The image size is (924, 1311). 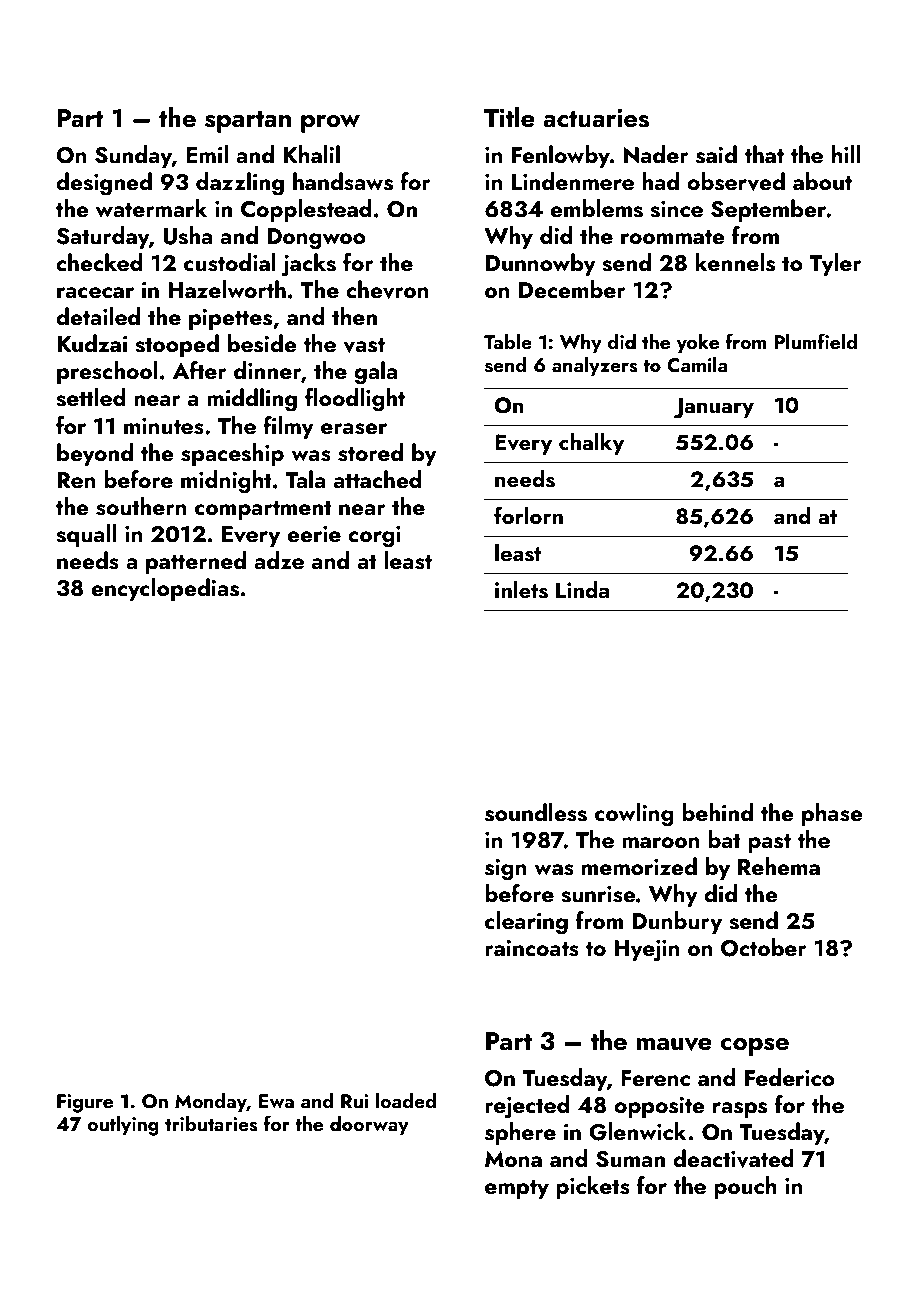 What do you see at coordinates (596, 118) in the page?
I see `actuaries` at bounding box center [596, 118].
